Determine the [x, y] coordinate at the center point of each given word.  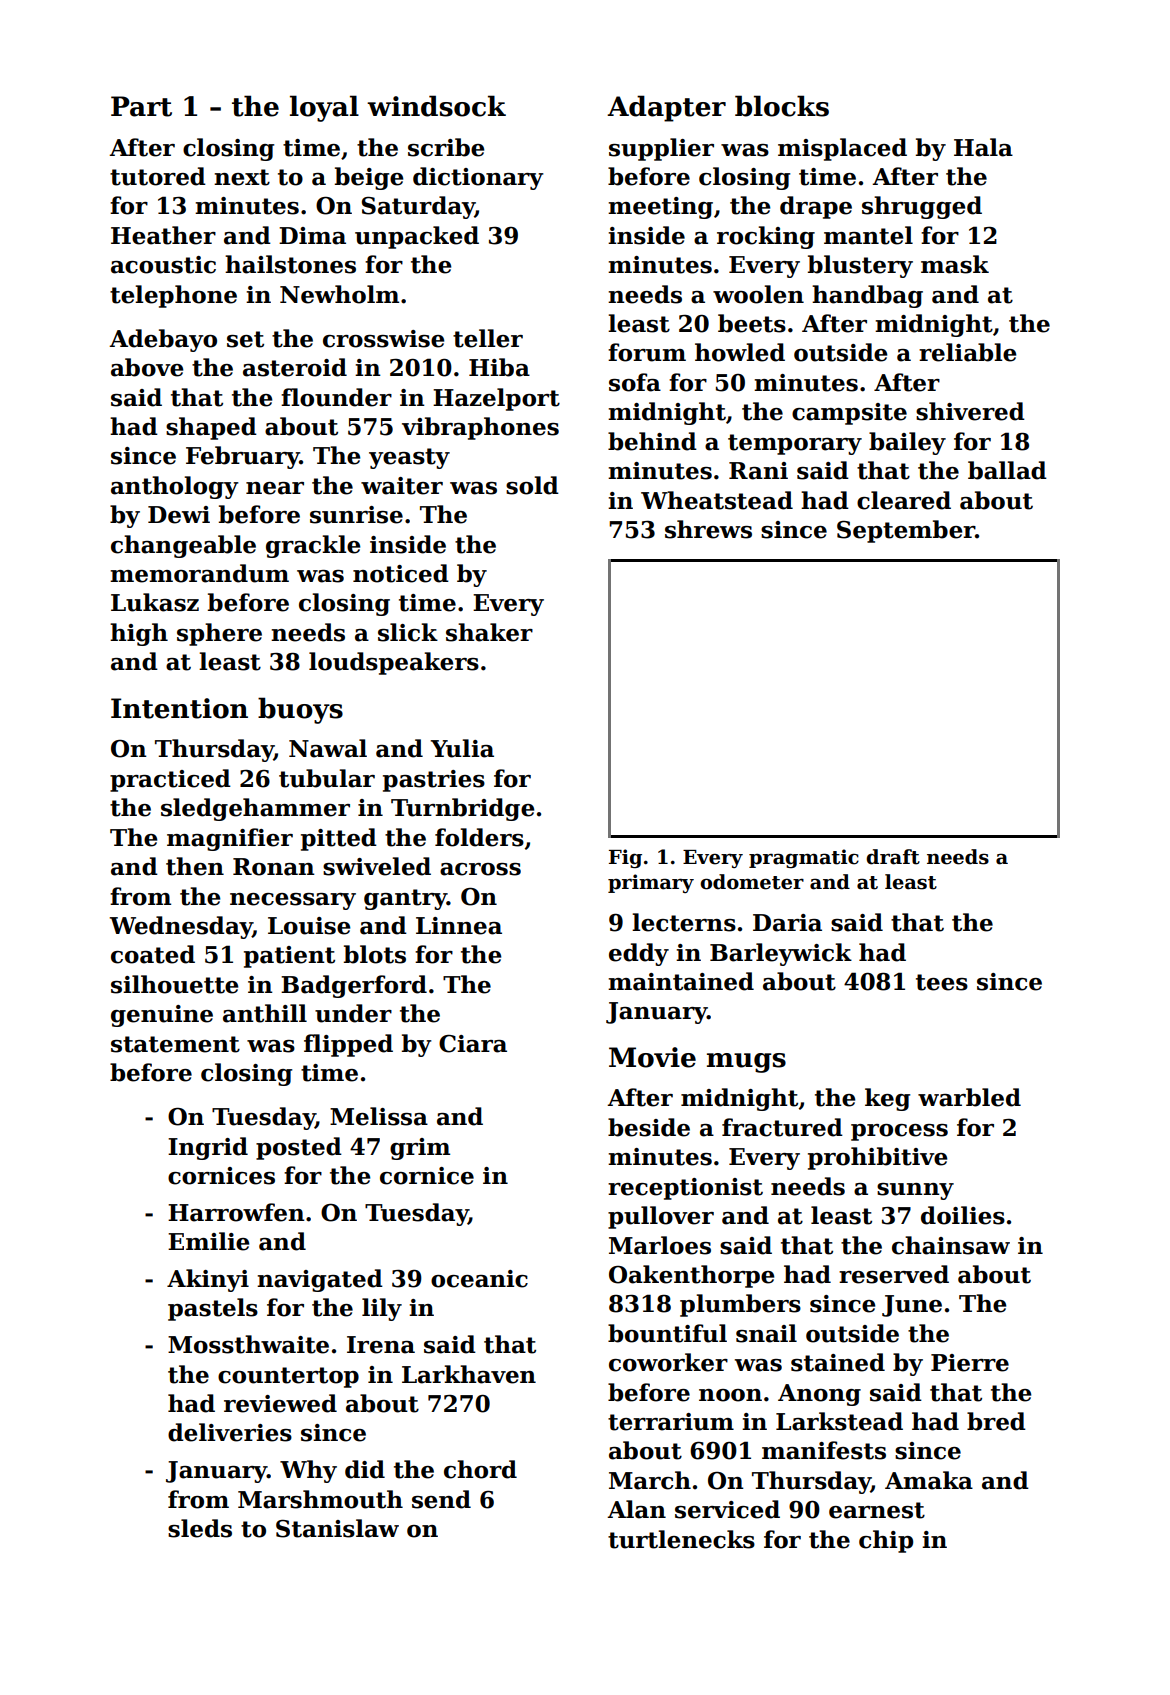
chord [480, 1469]
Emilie [208, 1241]
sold [532, 485]
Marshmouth [320, 1499]
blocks [782, 106]
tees [942, 982]
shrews [708, 529]
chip [886, 1541]
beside [649, 1127]
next [242, 177]
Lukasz [155, 602]
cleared [904, 500]
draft [893, 857]
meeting [660, 208]
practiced [170, 780]
